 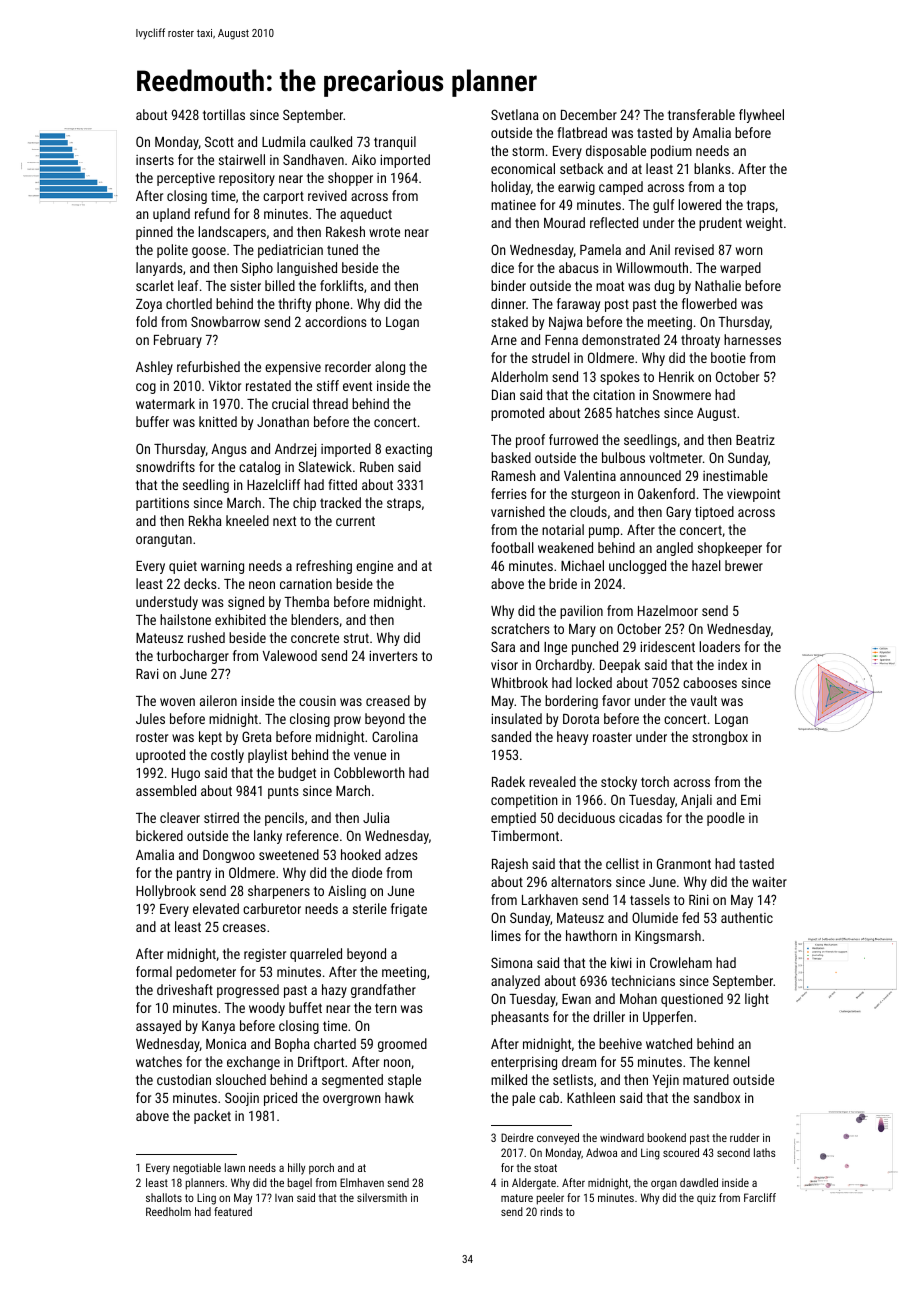 What do you see at coordinates (164, 540) in the screenshot?
I see `orangutan` at bounding box center [164, 540].
